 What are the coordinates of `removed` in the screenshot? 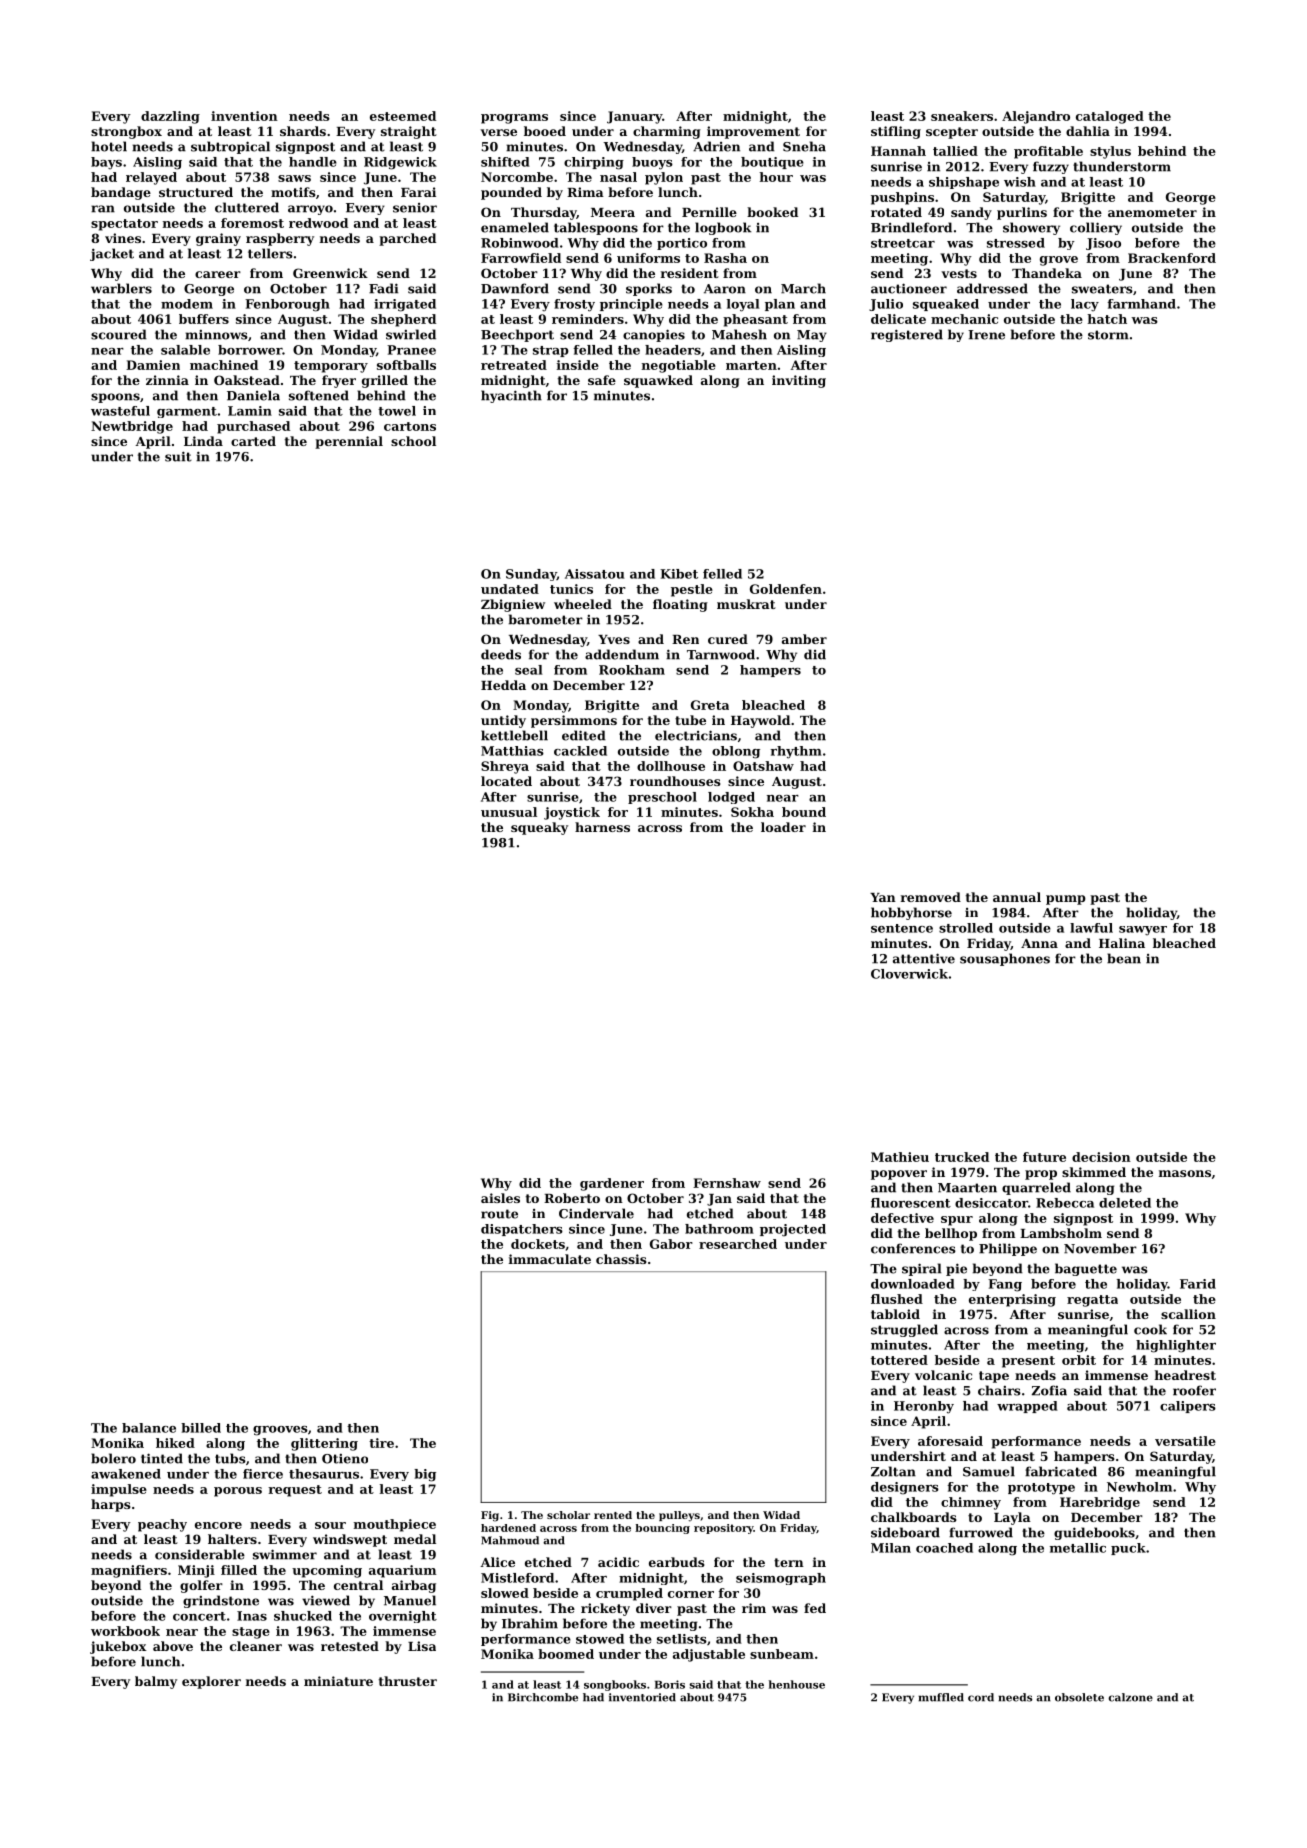 It's located at (931, 897).
